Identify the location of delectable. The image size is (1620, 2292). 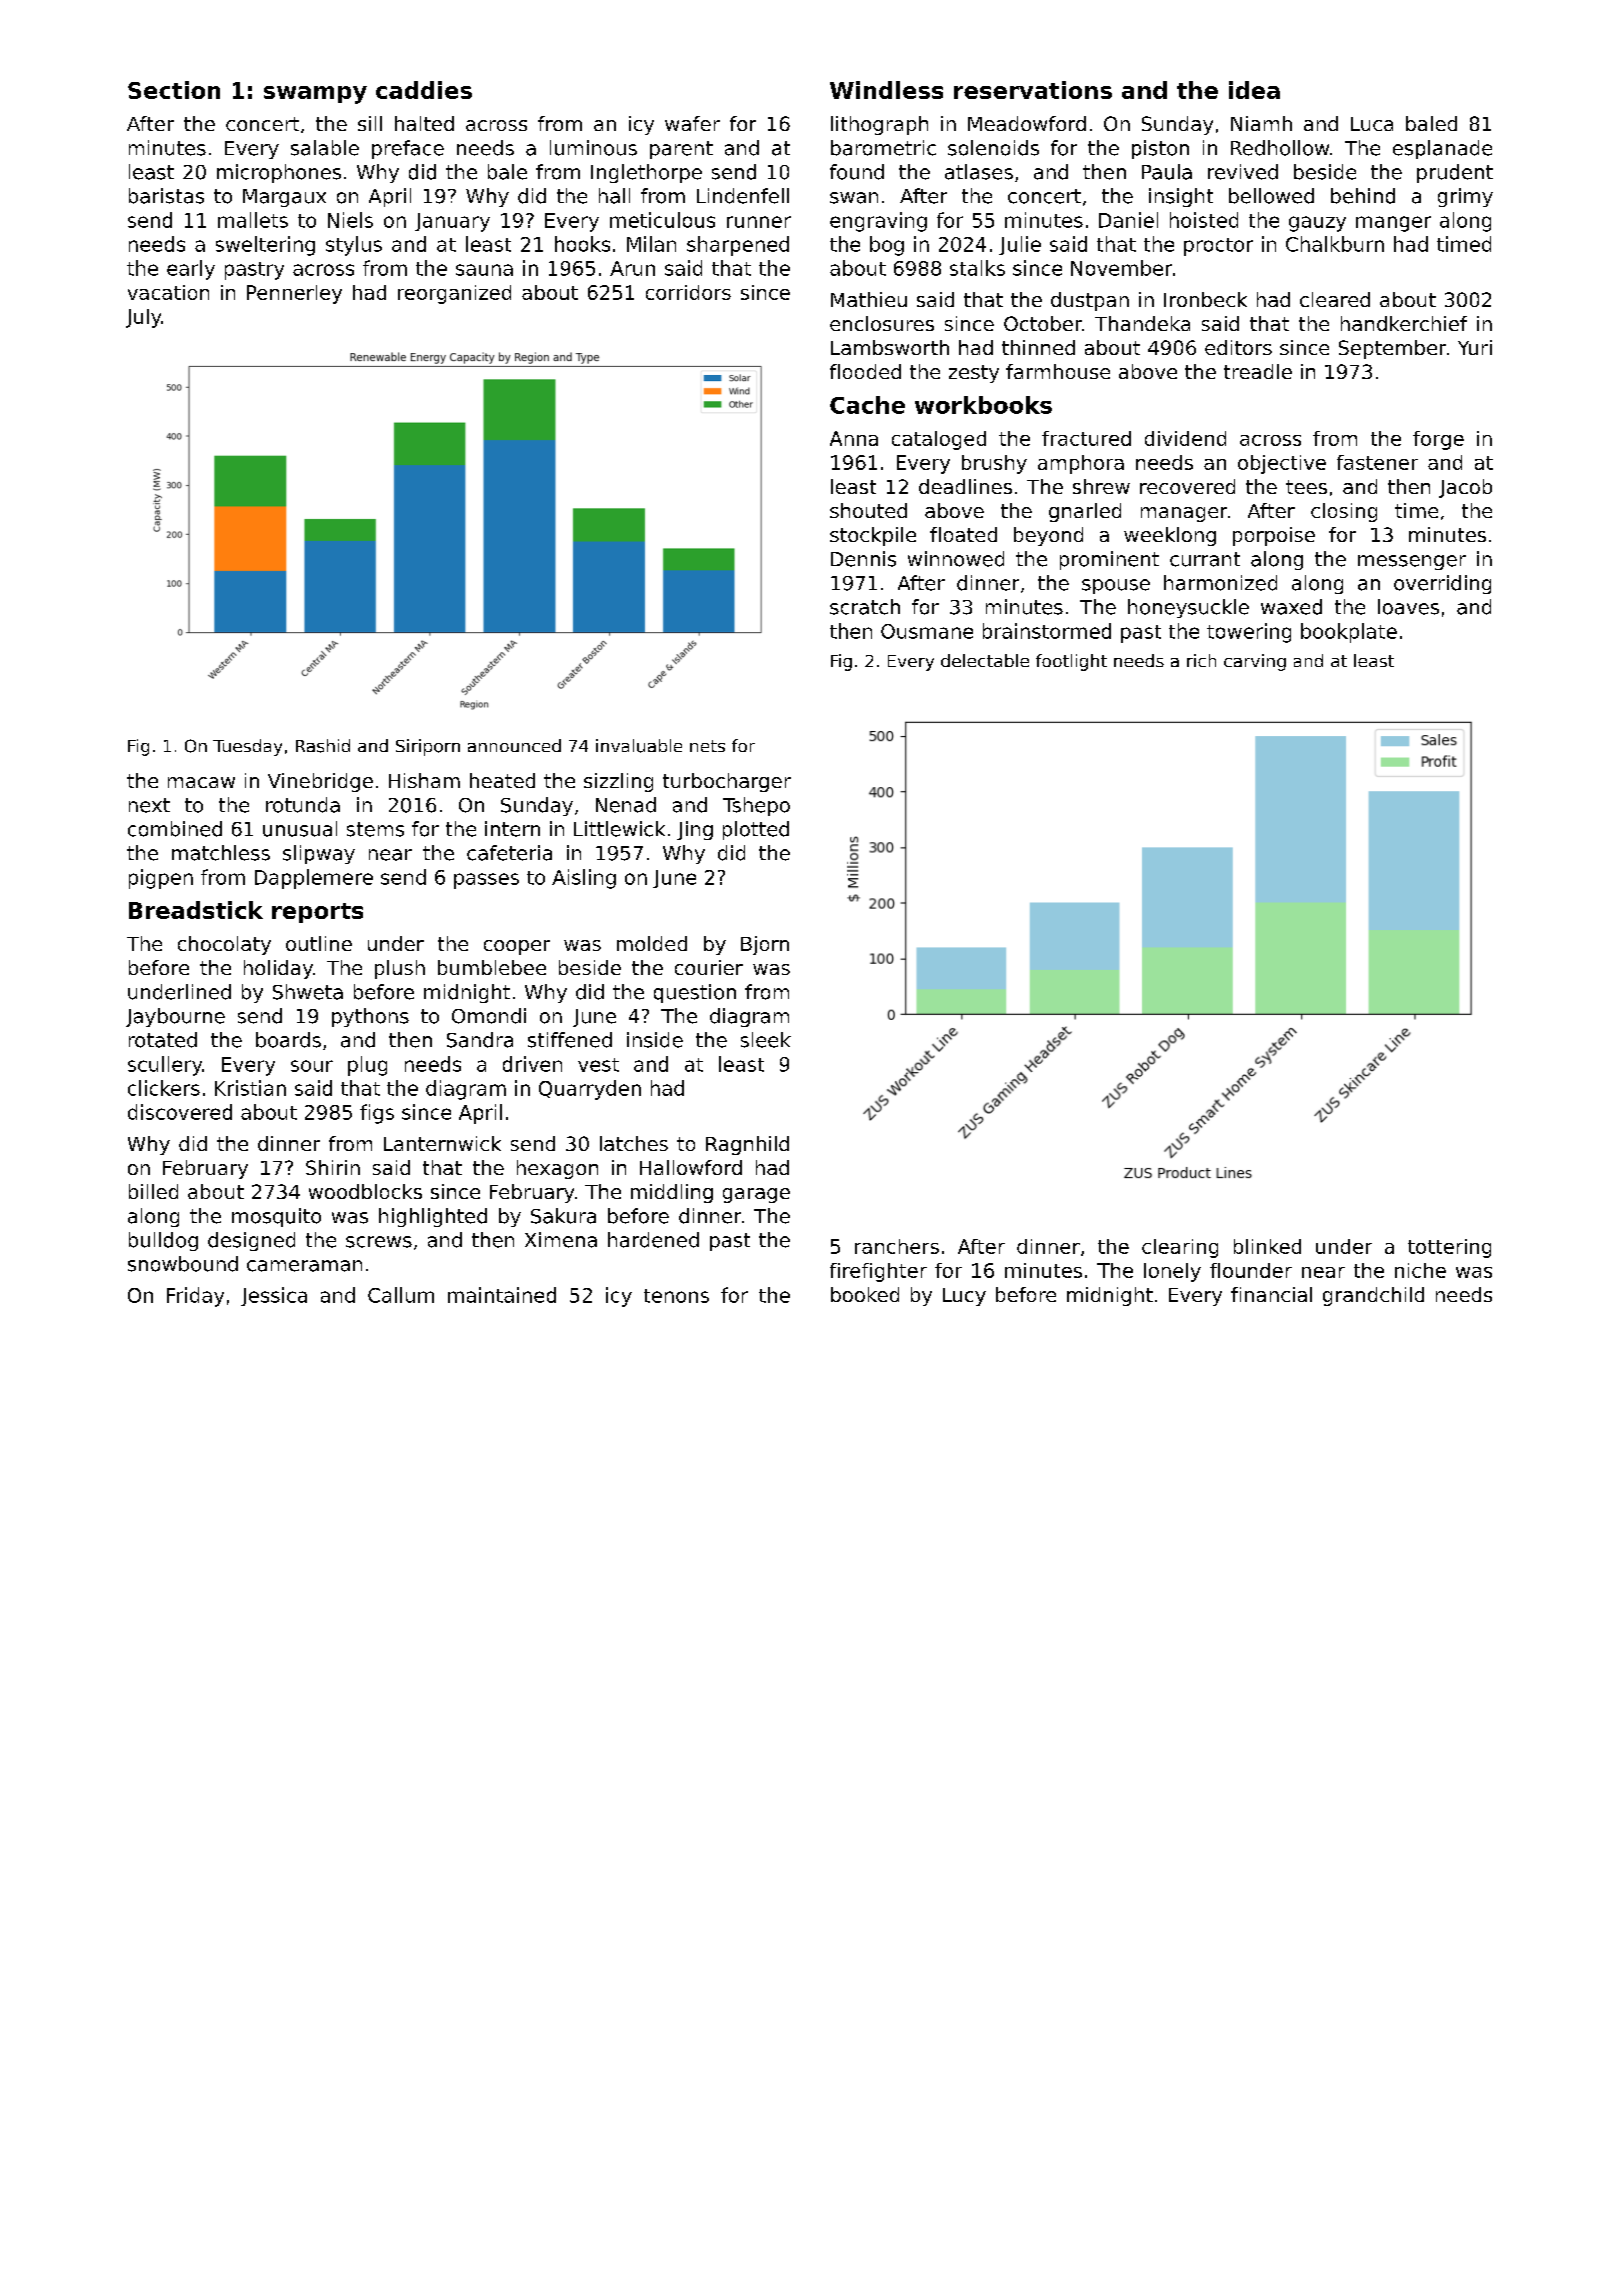
(985, 660).
